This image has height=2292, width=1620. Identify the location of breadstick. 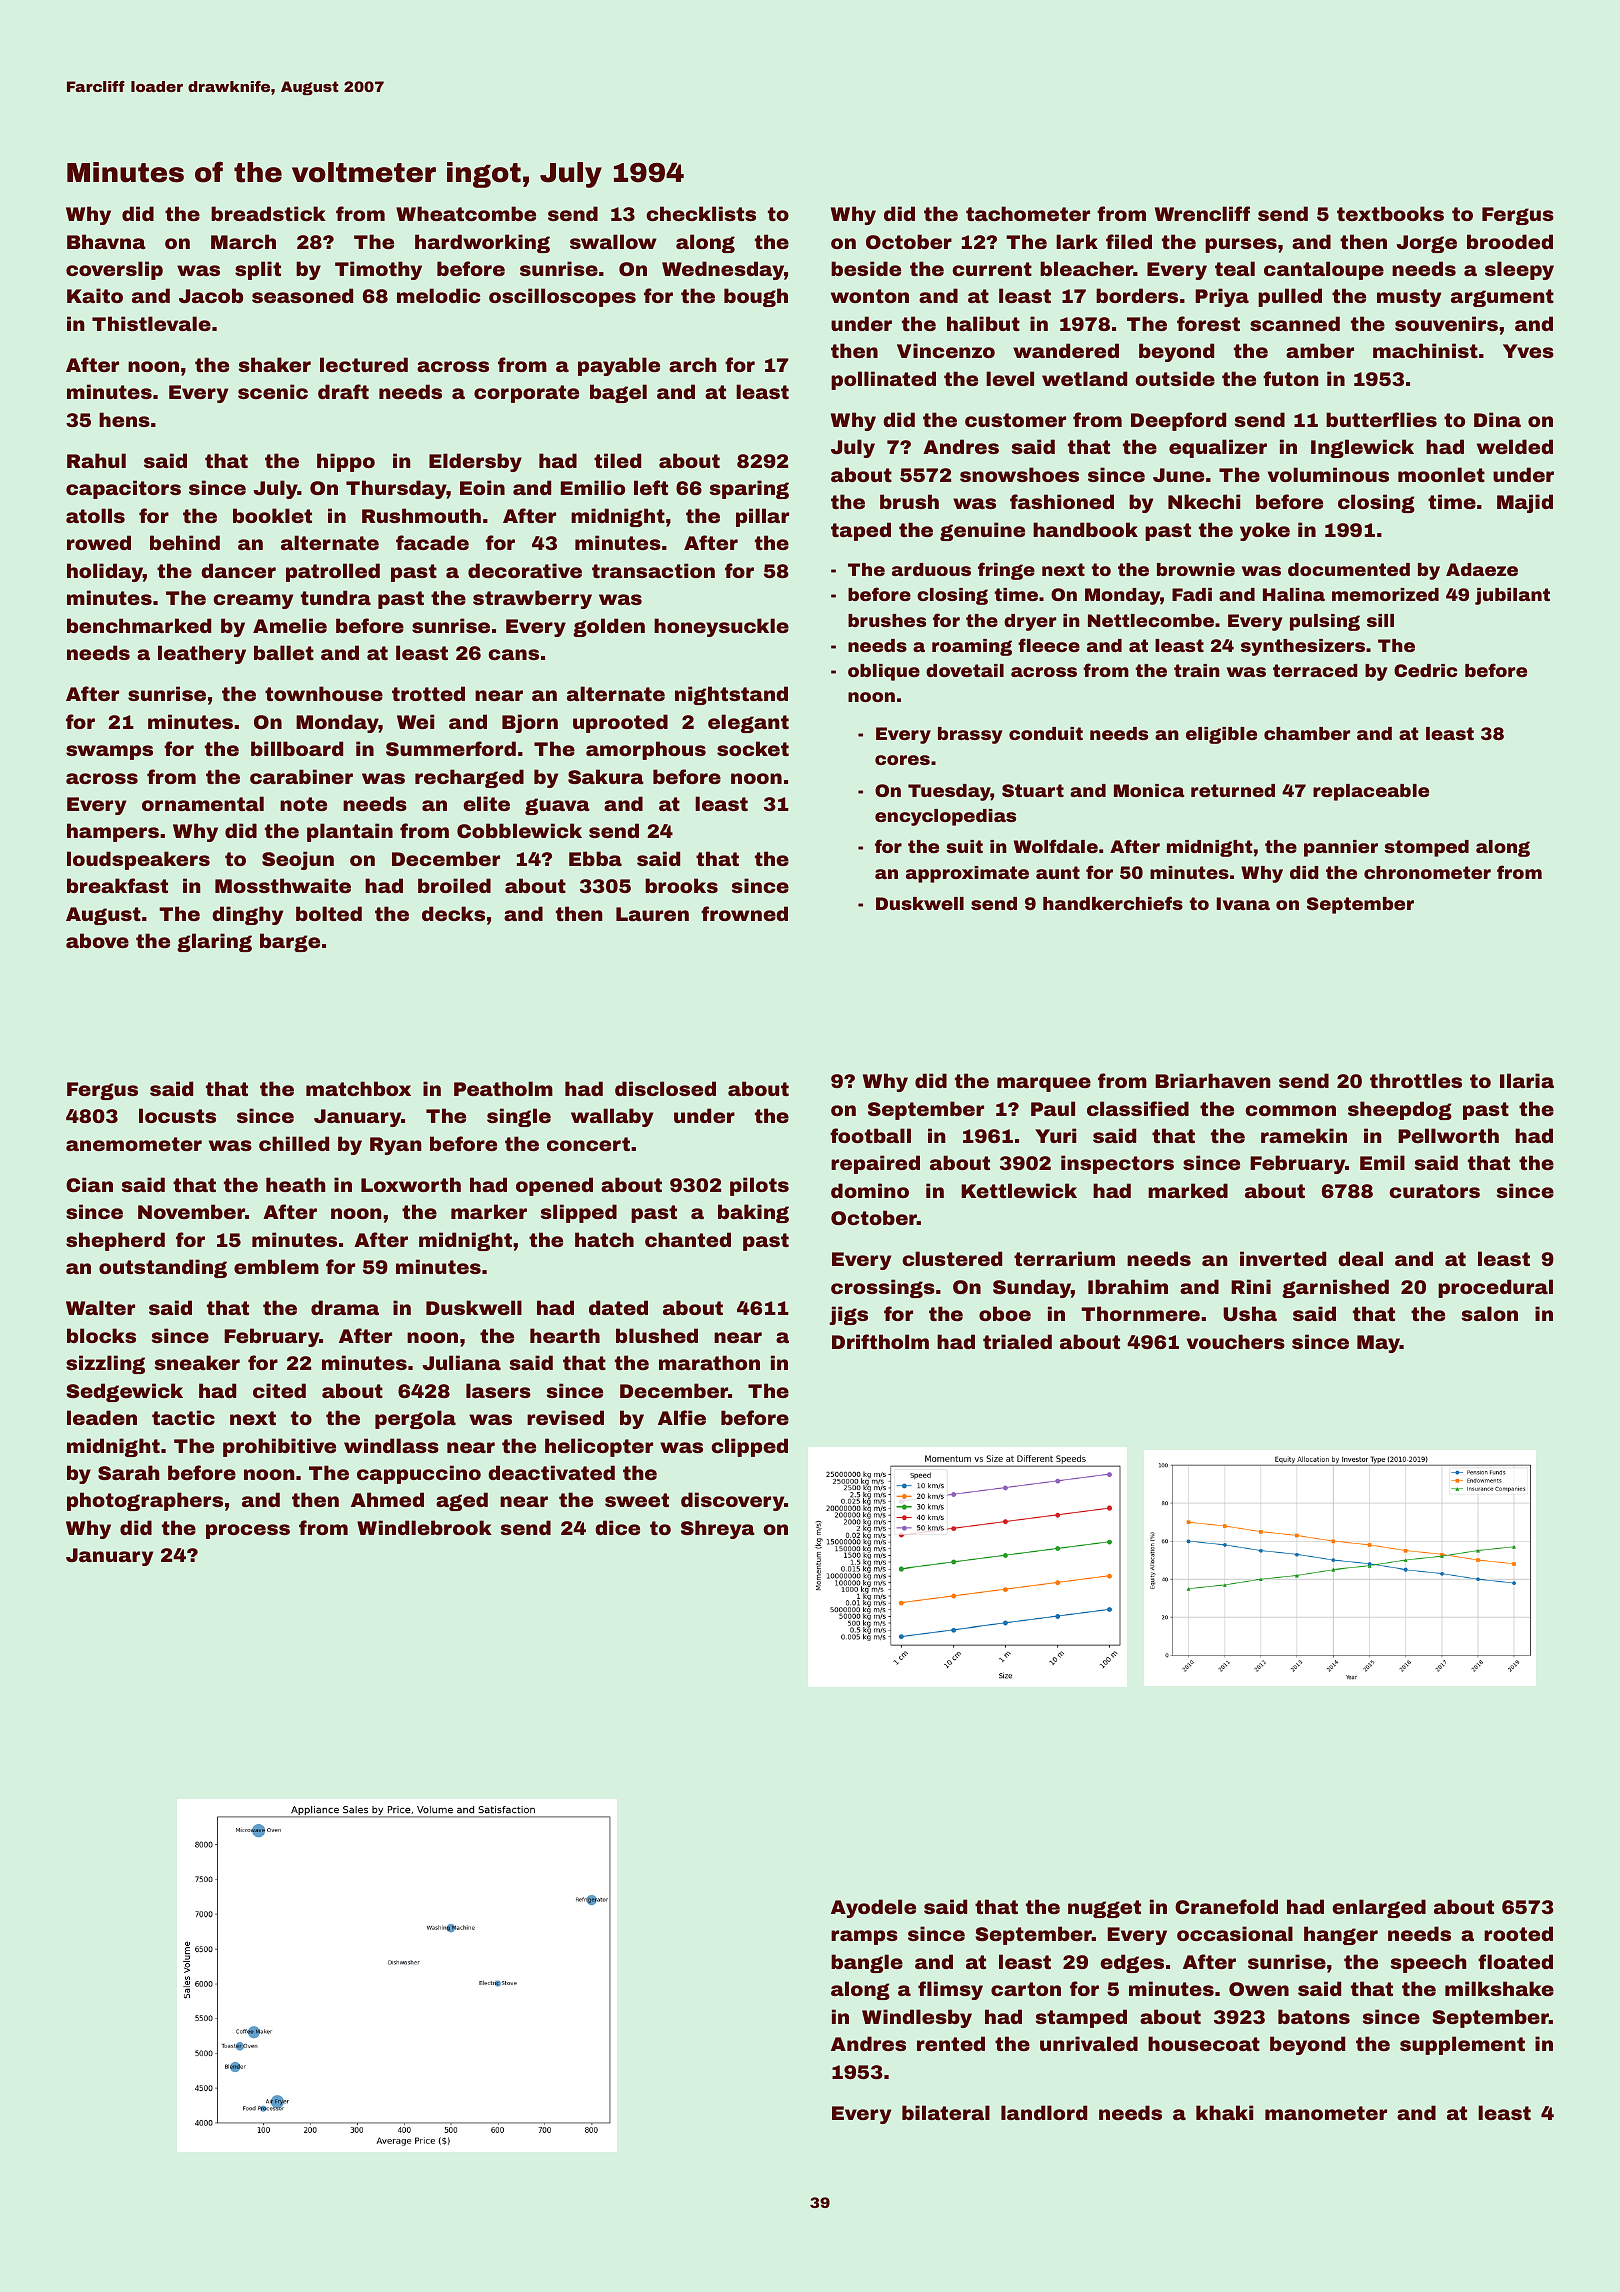
(268, 213).
